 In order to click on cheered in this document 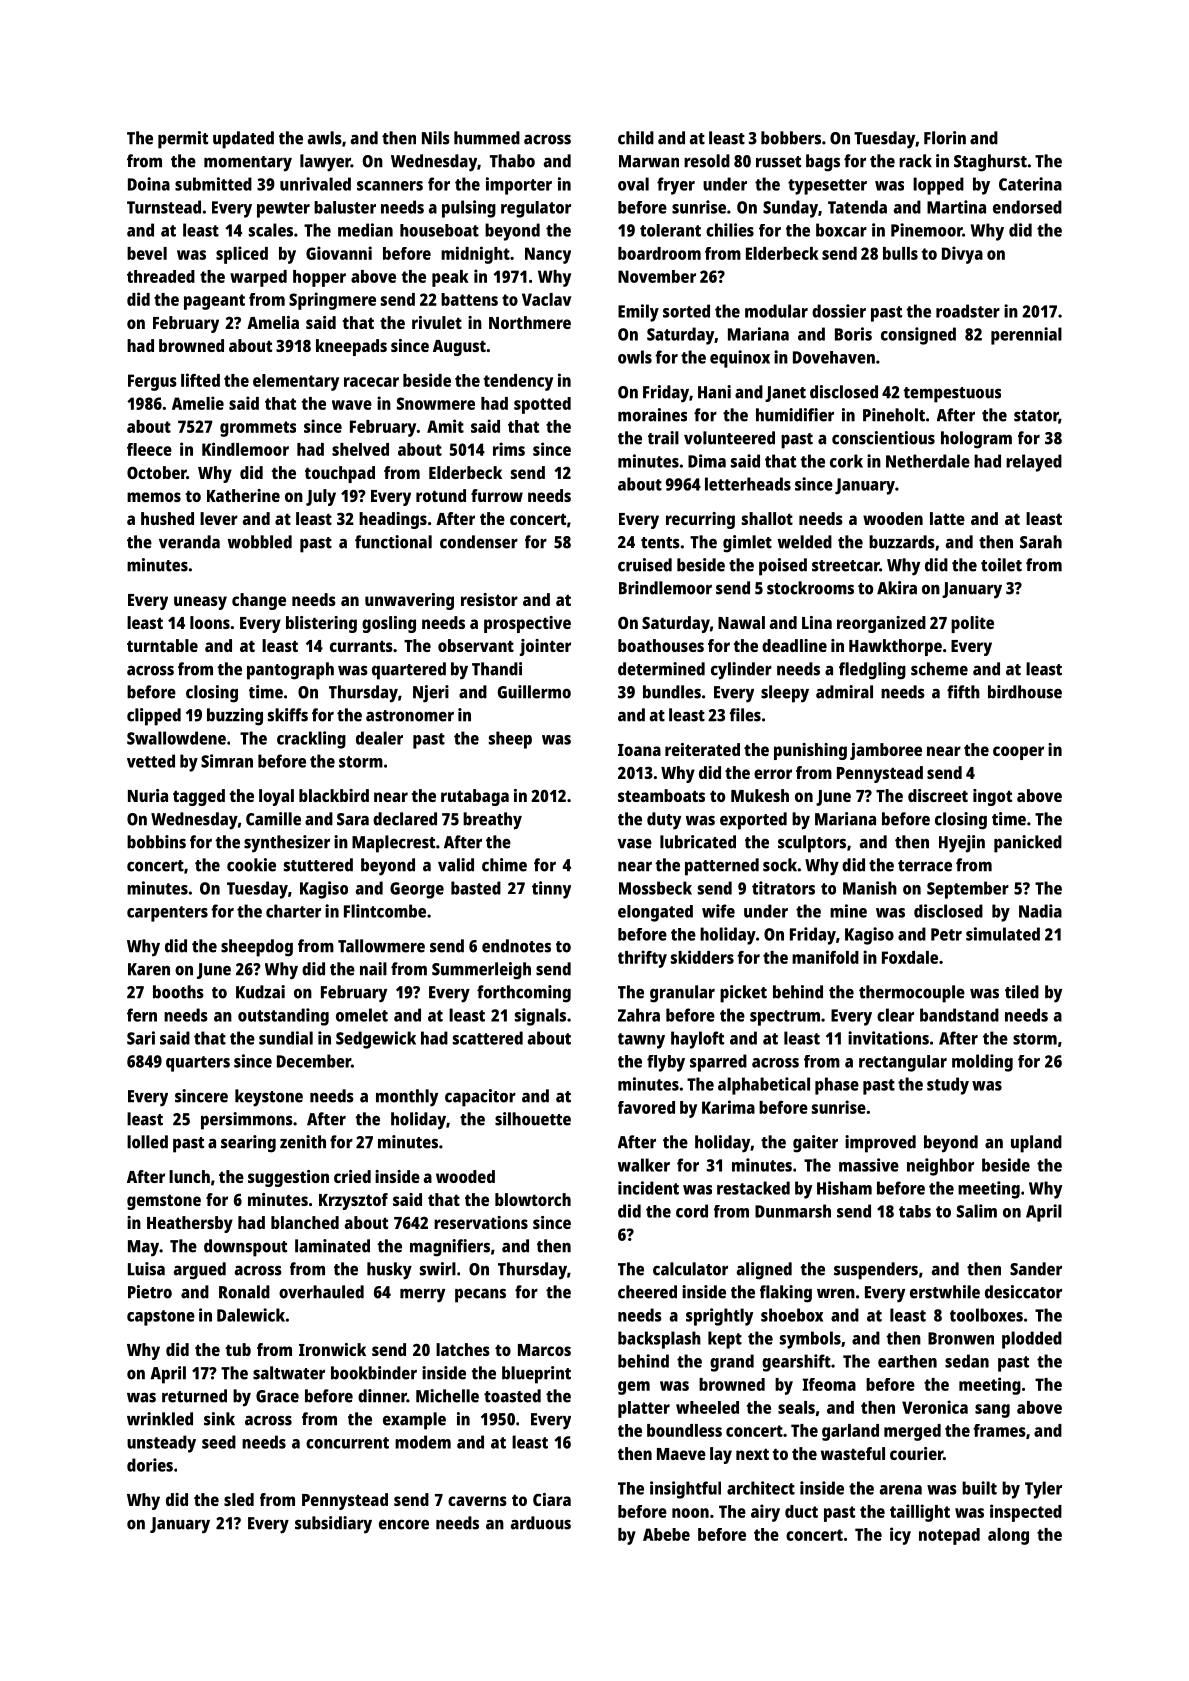, I will do `click(647, 1292)`.
